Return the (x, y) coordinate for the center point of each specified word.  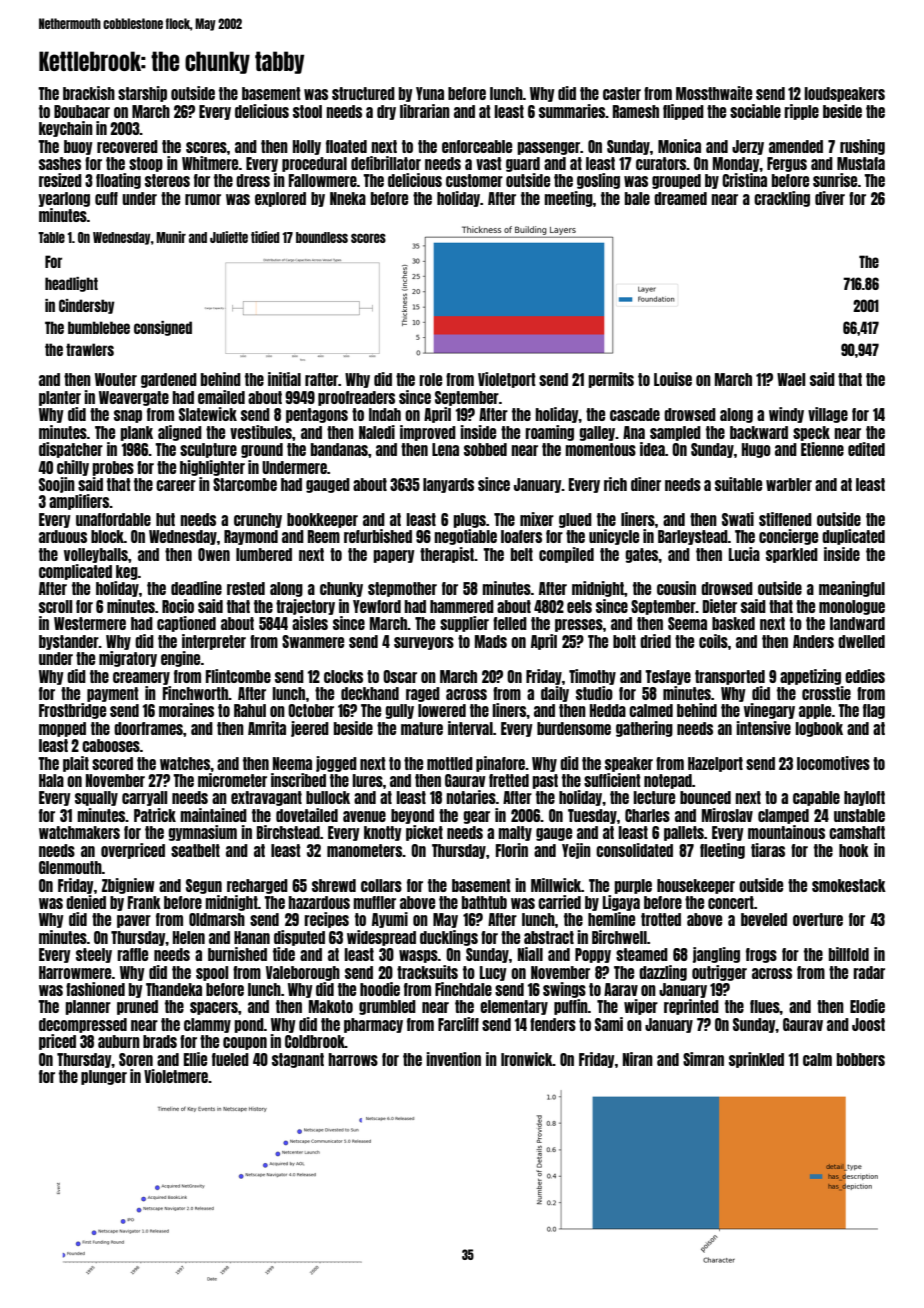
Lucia (744, 554)
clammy (207, 1025)
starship (142, 94)
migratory (128, 659)
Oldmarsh (217, 919)
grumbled (387, 1007)
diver (830, 198)
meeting (568, 199)
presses (579, 625)
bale (637, 198)
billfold (849, 954)
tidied (265, 237)
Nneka (348, 198)
